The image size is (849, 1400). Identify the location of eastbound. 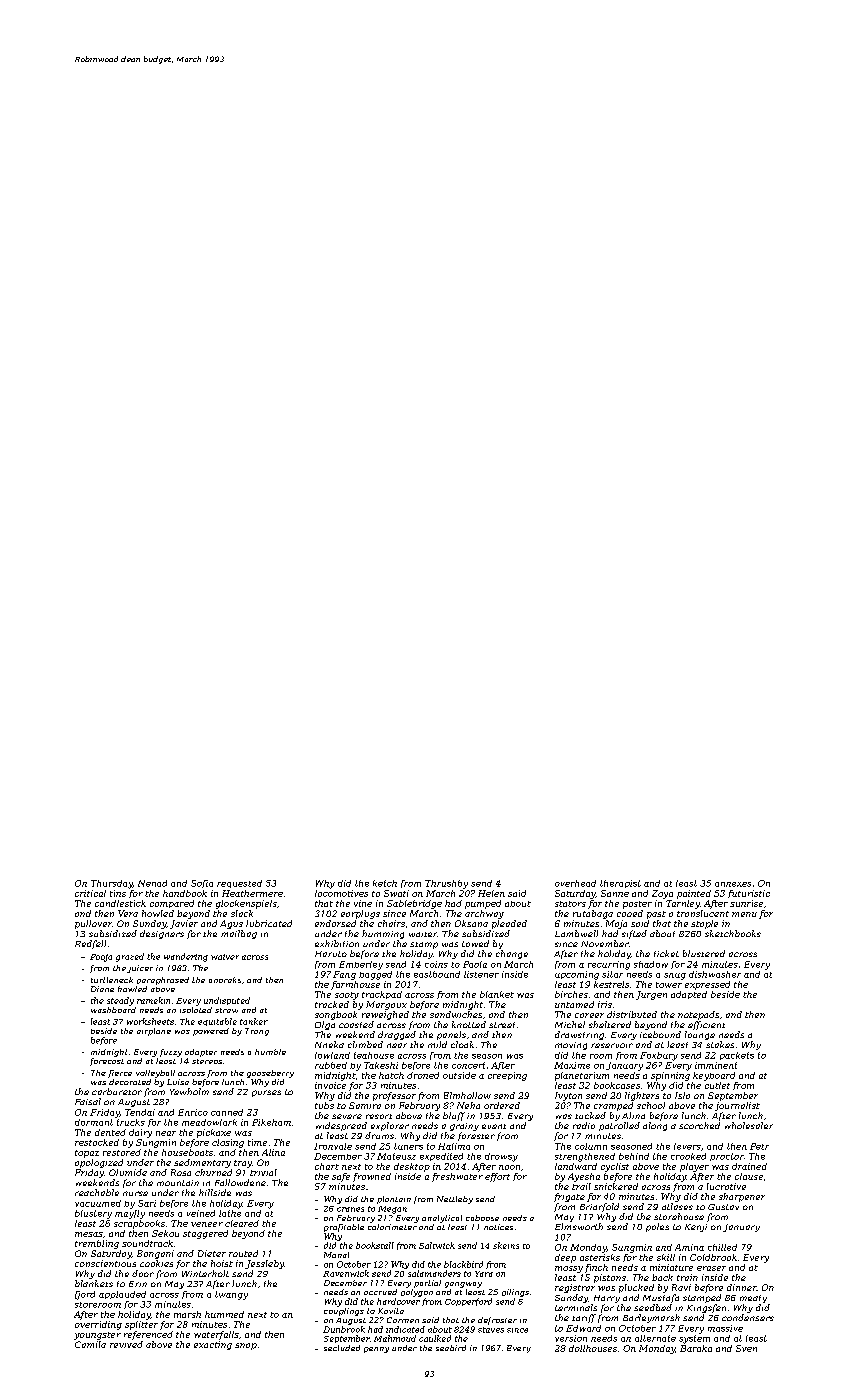
(437, 974).
